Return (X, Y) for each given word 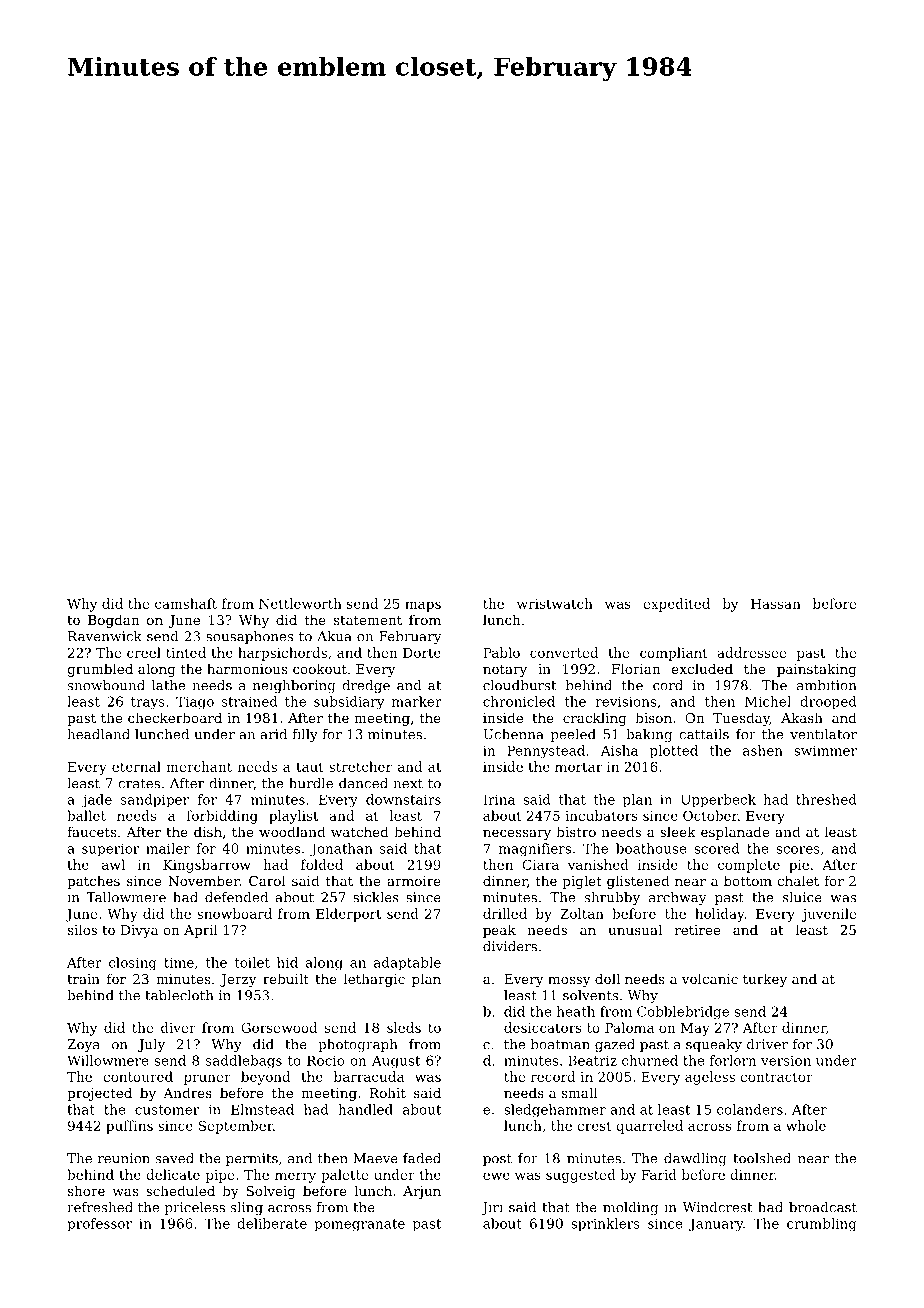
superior (110, 849)
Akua (334, 636)
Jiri (492, 1208)
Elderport (348, 915)
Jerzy (238, 980)
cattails (704, 734)
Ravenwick (105, 636)
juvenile (828, 915)
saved (175, 1158)
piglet (582, 882)
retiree (697, 930)
